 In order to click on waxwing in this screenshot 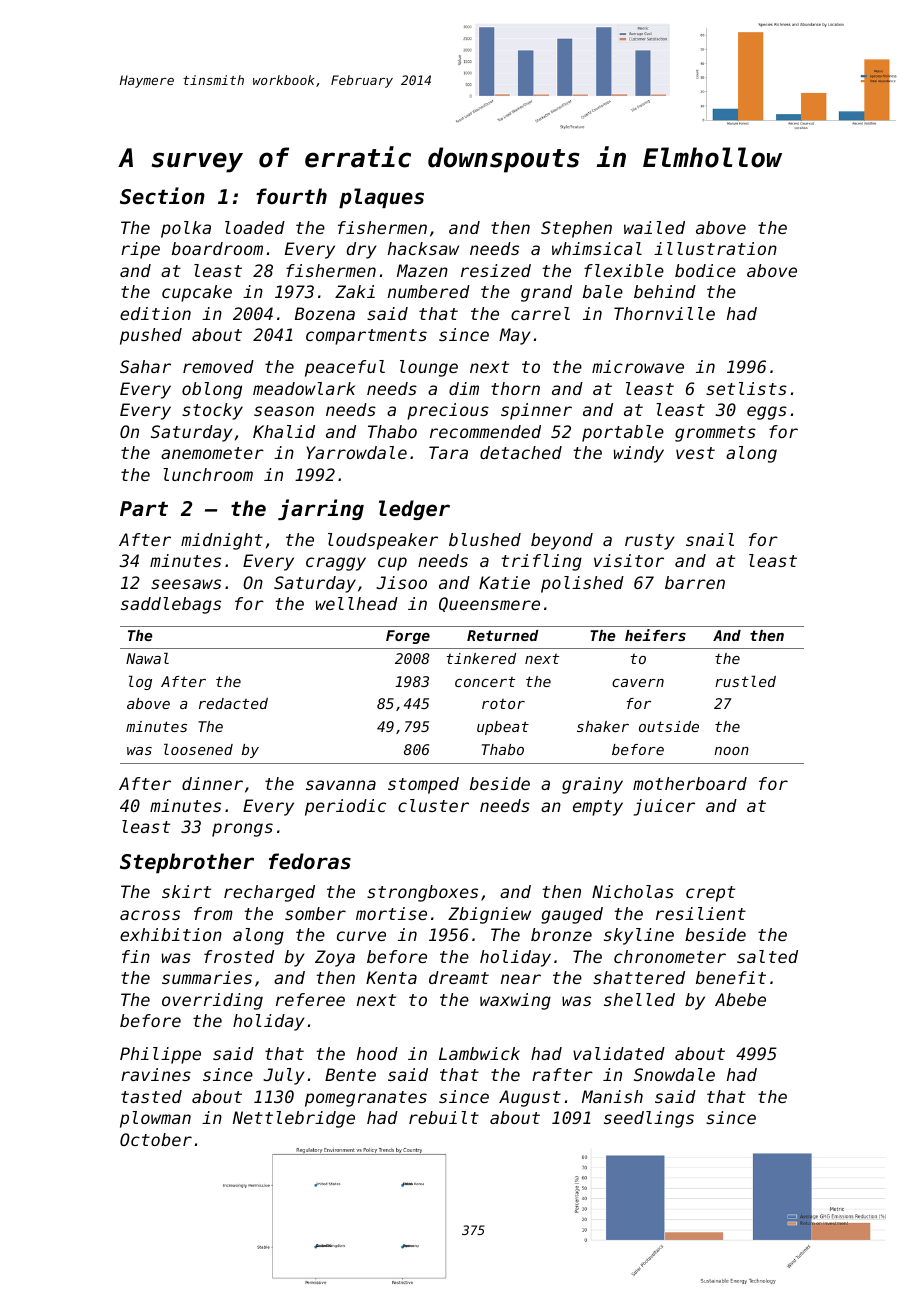, I will do `click(515, 1001)`.
